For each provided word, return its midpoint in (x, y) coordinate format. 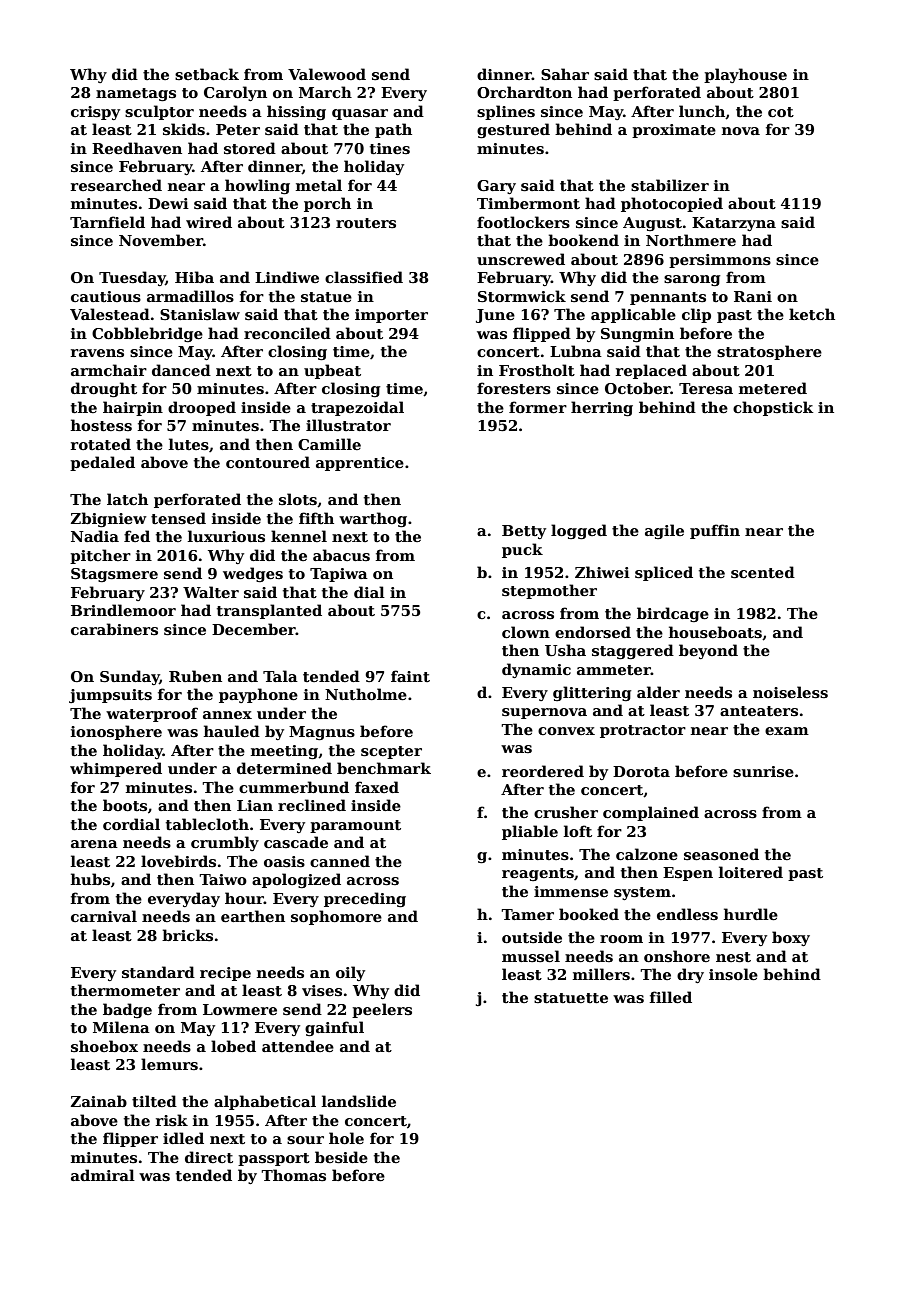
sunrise (763, 771)
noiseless (790, 692)
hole (346, 1138)
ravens (97, 353)
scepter (391, 752)
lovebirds (178, 861)
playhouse (745, 75)
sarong (692, 280)
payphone (258, 695)
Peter (238, 129)
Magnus (322, 733)
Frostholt (537, 370)
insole (733, 974)
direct (209, 1157)
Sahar (565, 74)
